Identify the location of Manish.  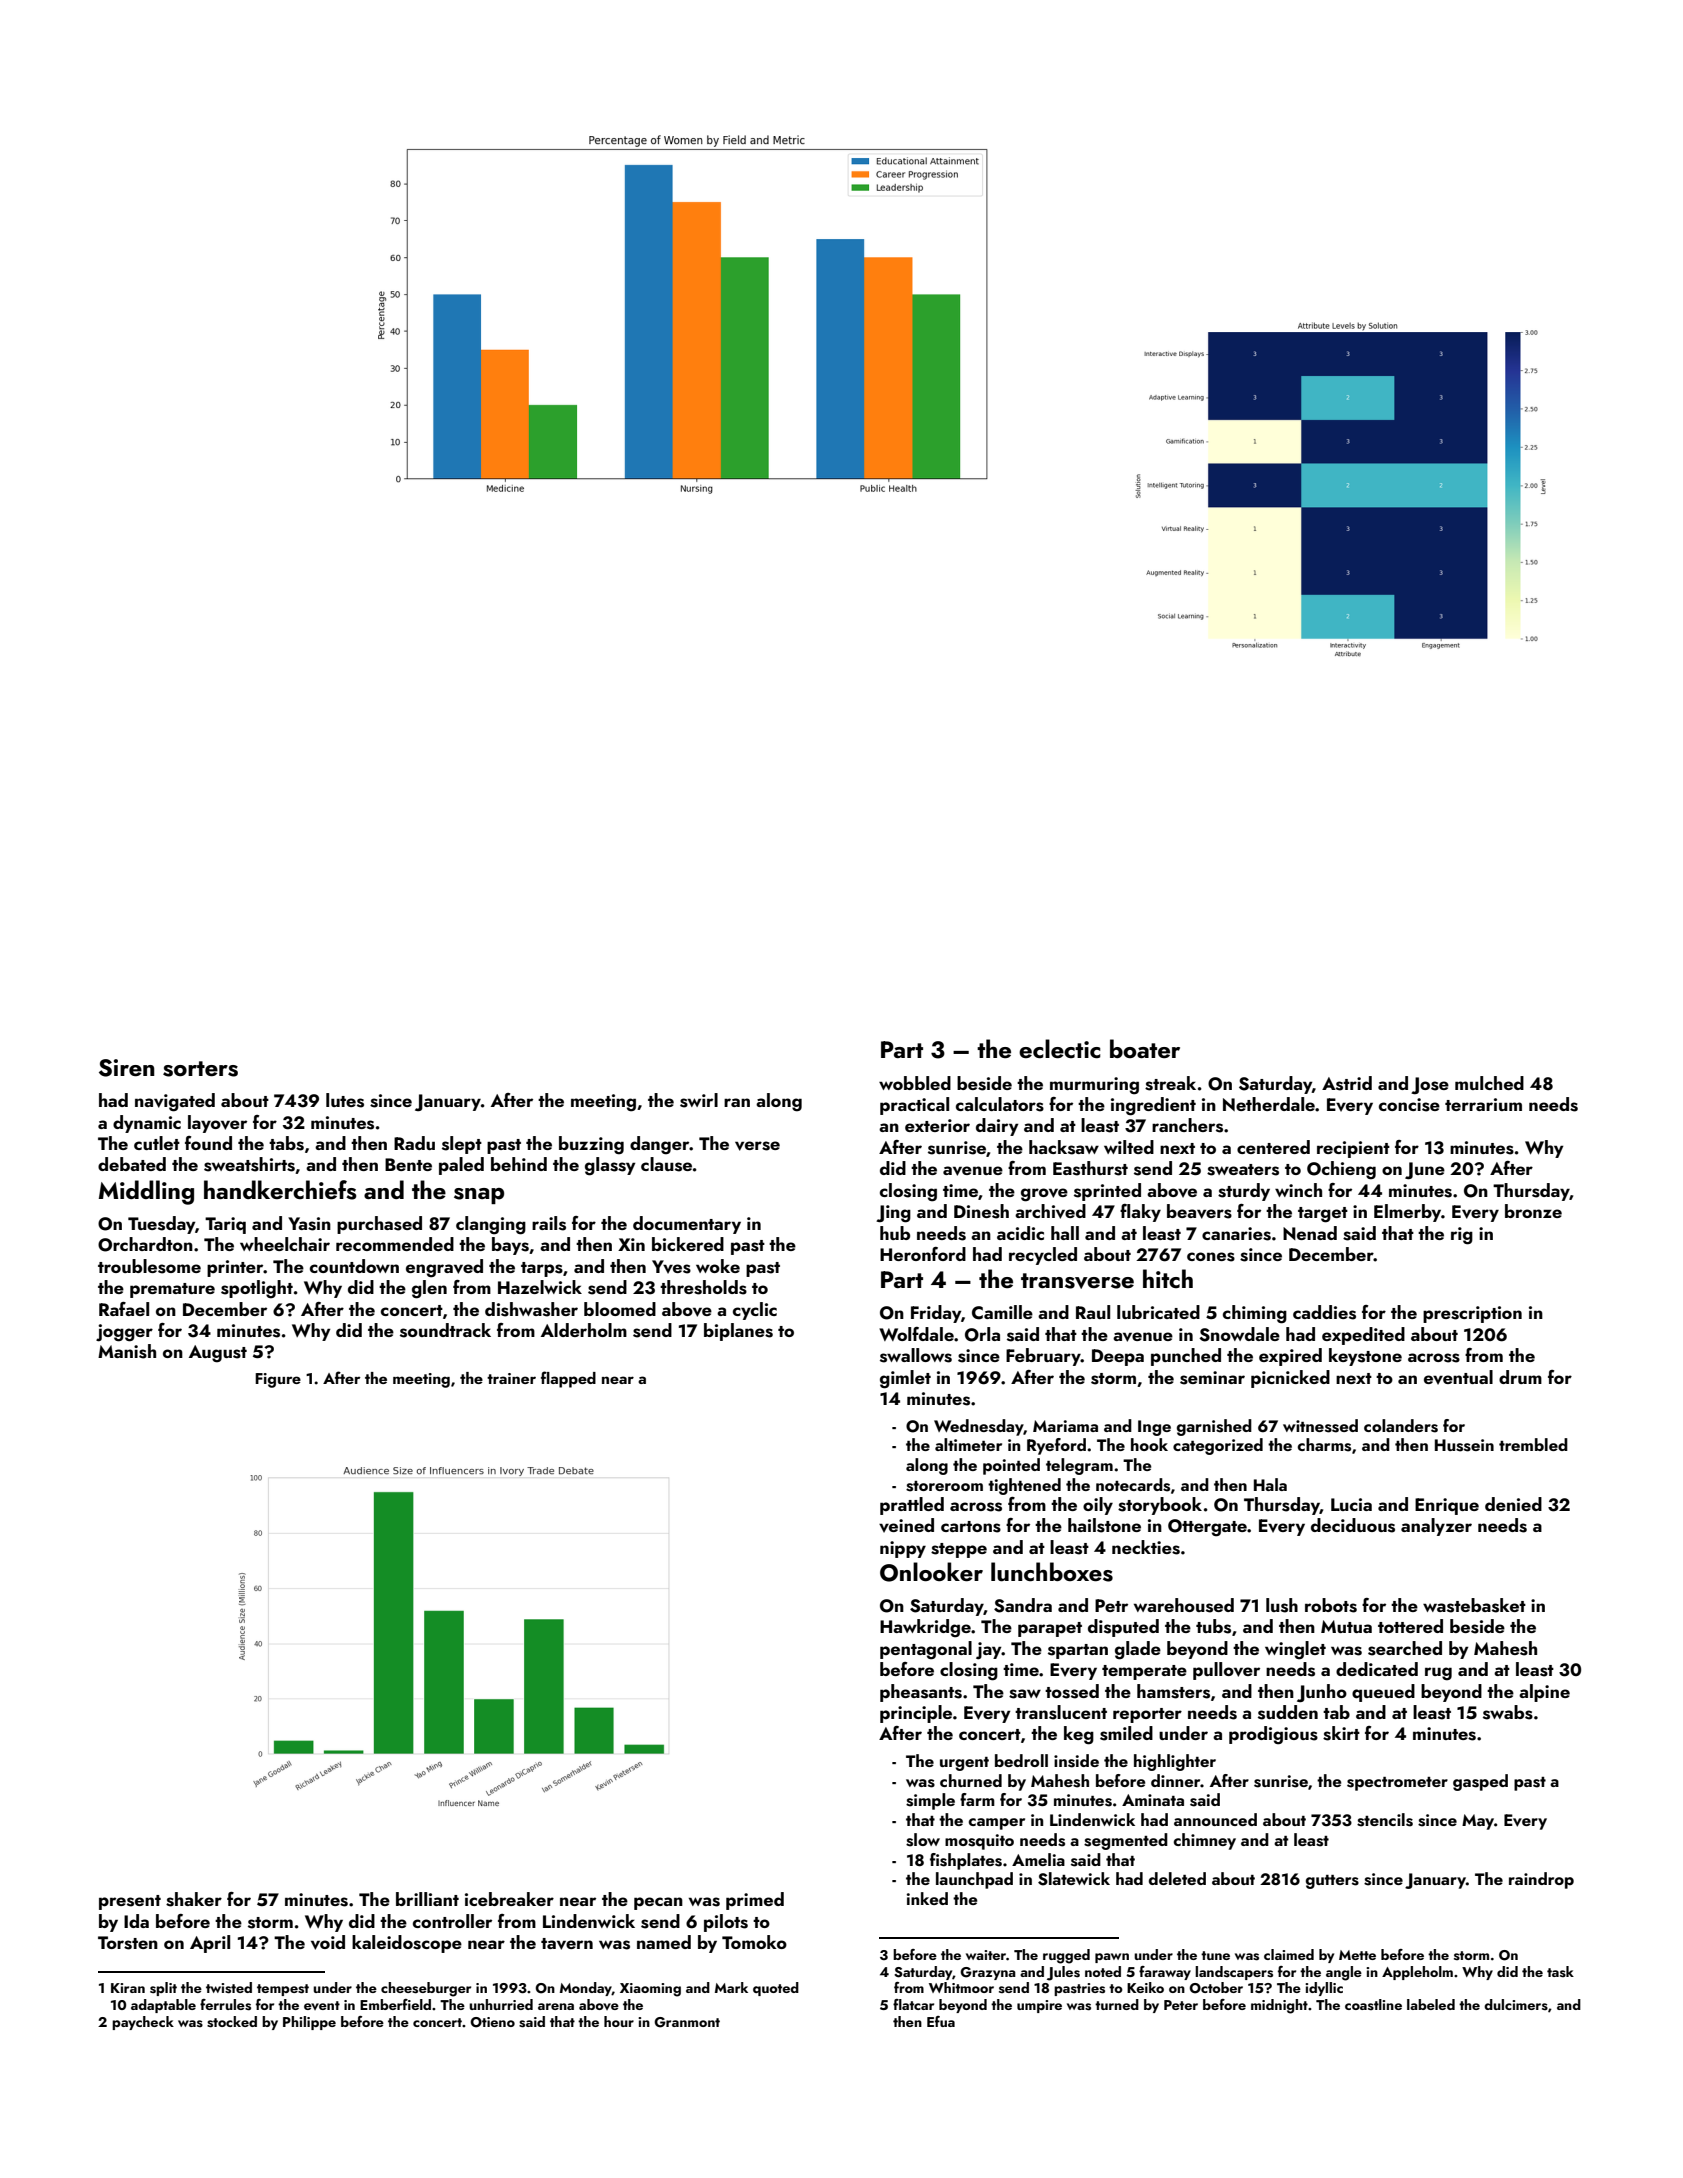
(127, 1351).
